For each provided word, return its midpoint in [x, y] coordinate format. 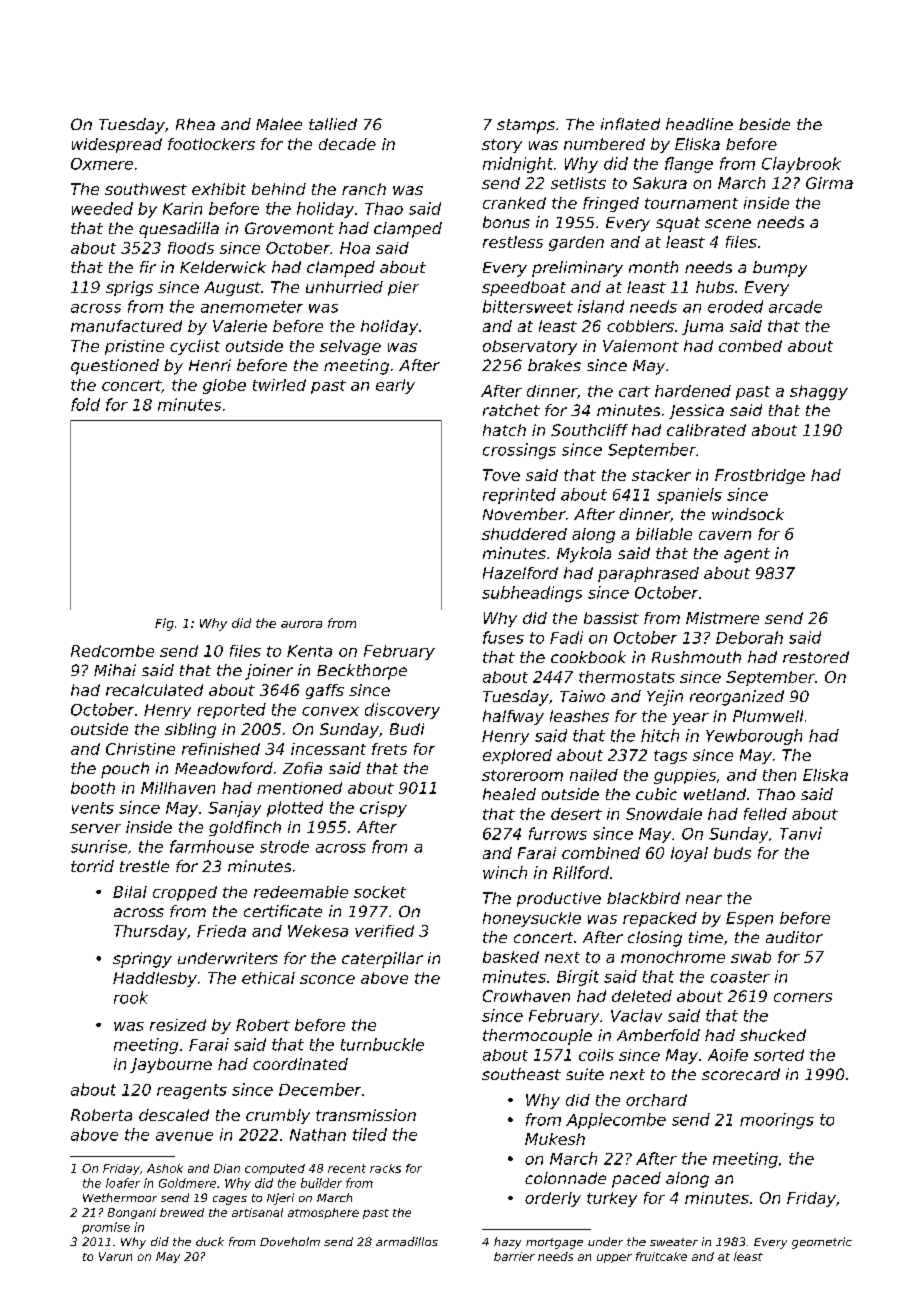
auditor [794, 937]
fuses [503, 637]
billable [664, 534]
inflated [630, 124]
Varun [115, 1256]
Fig [164, 624]
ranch [364, 189]
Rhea [195, 124]
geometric [822, 1243]
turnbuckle [382, 1044]
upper [614, 1258]
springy [142, 960]
